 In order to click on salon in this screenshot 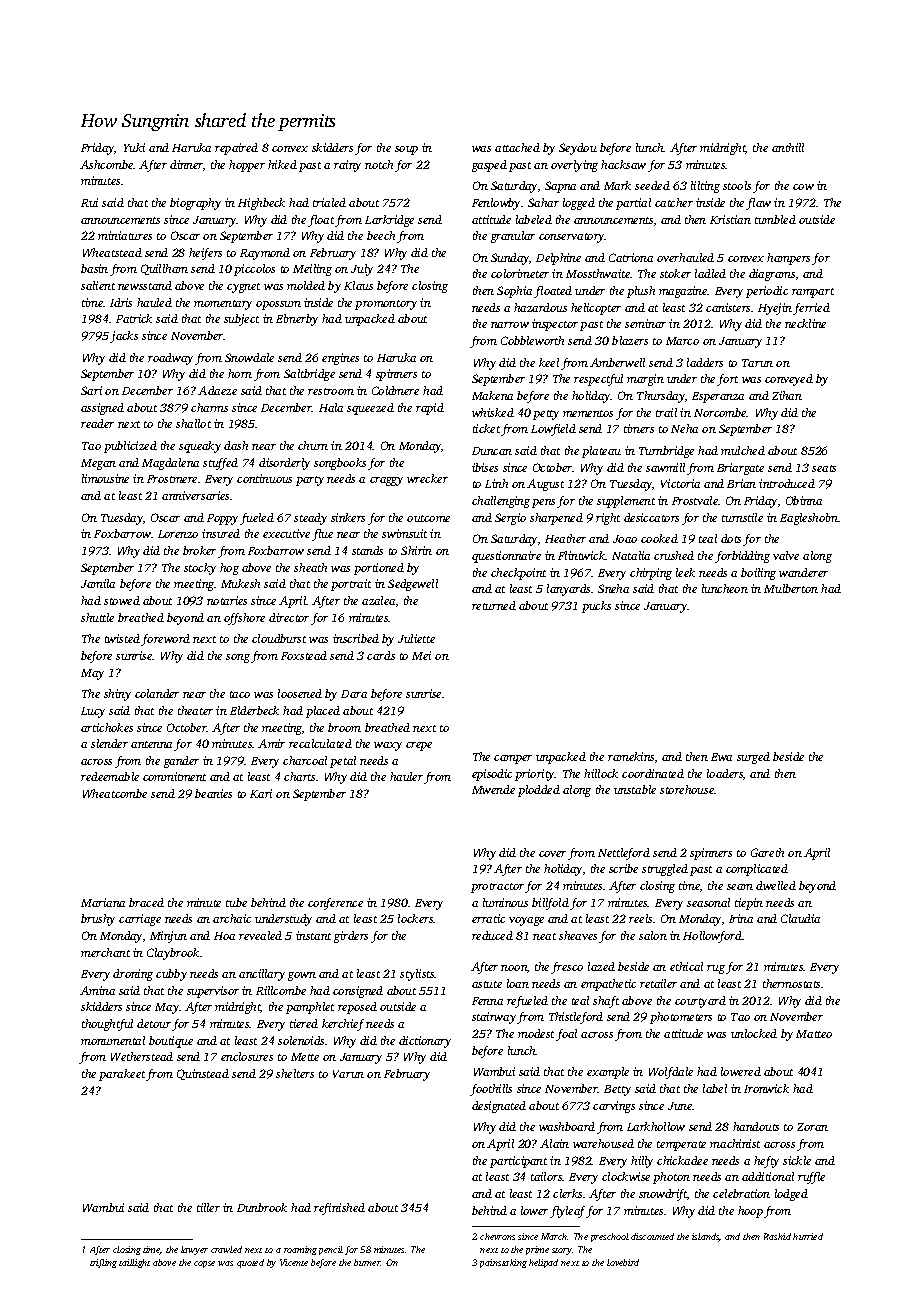, I will do `click(653, 935)`.
